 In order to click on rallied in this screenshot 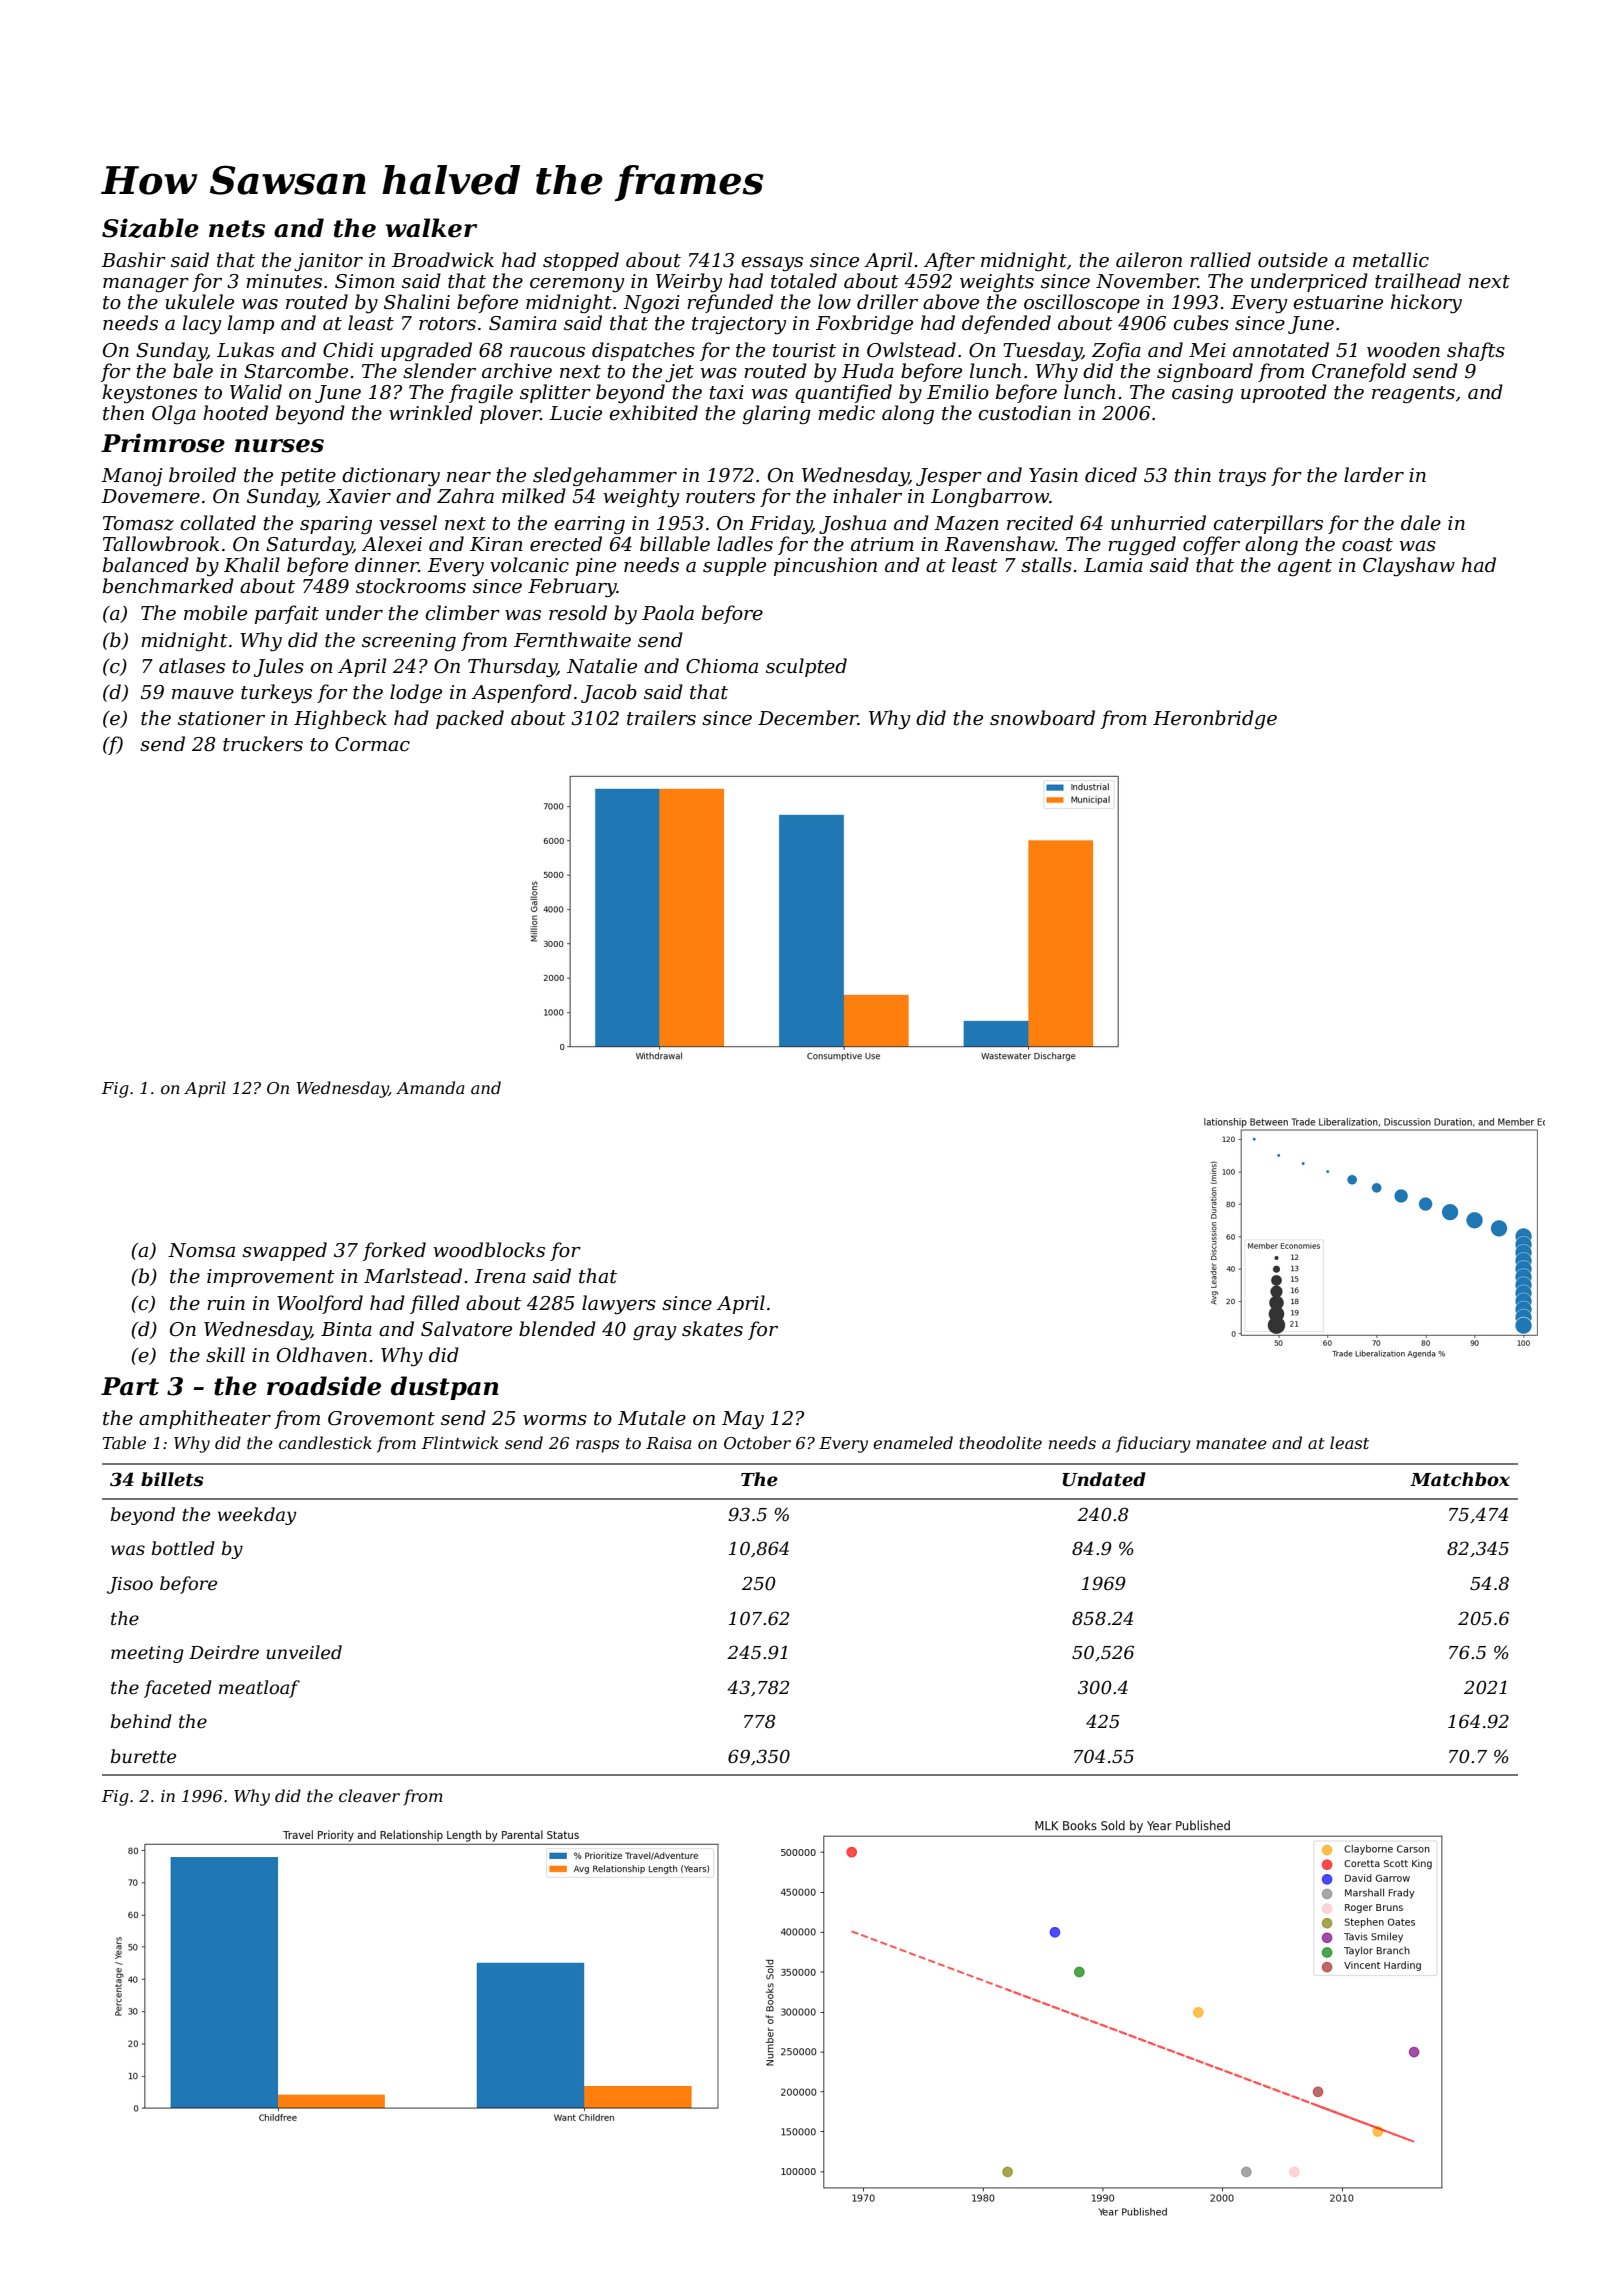, I will do `click(1220, 260)`.
